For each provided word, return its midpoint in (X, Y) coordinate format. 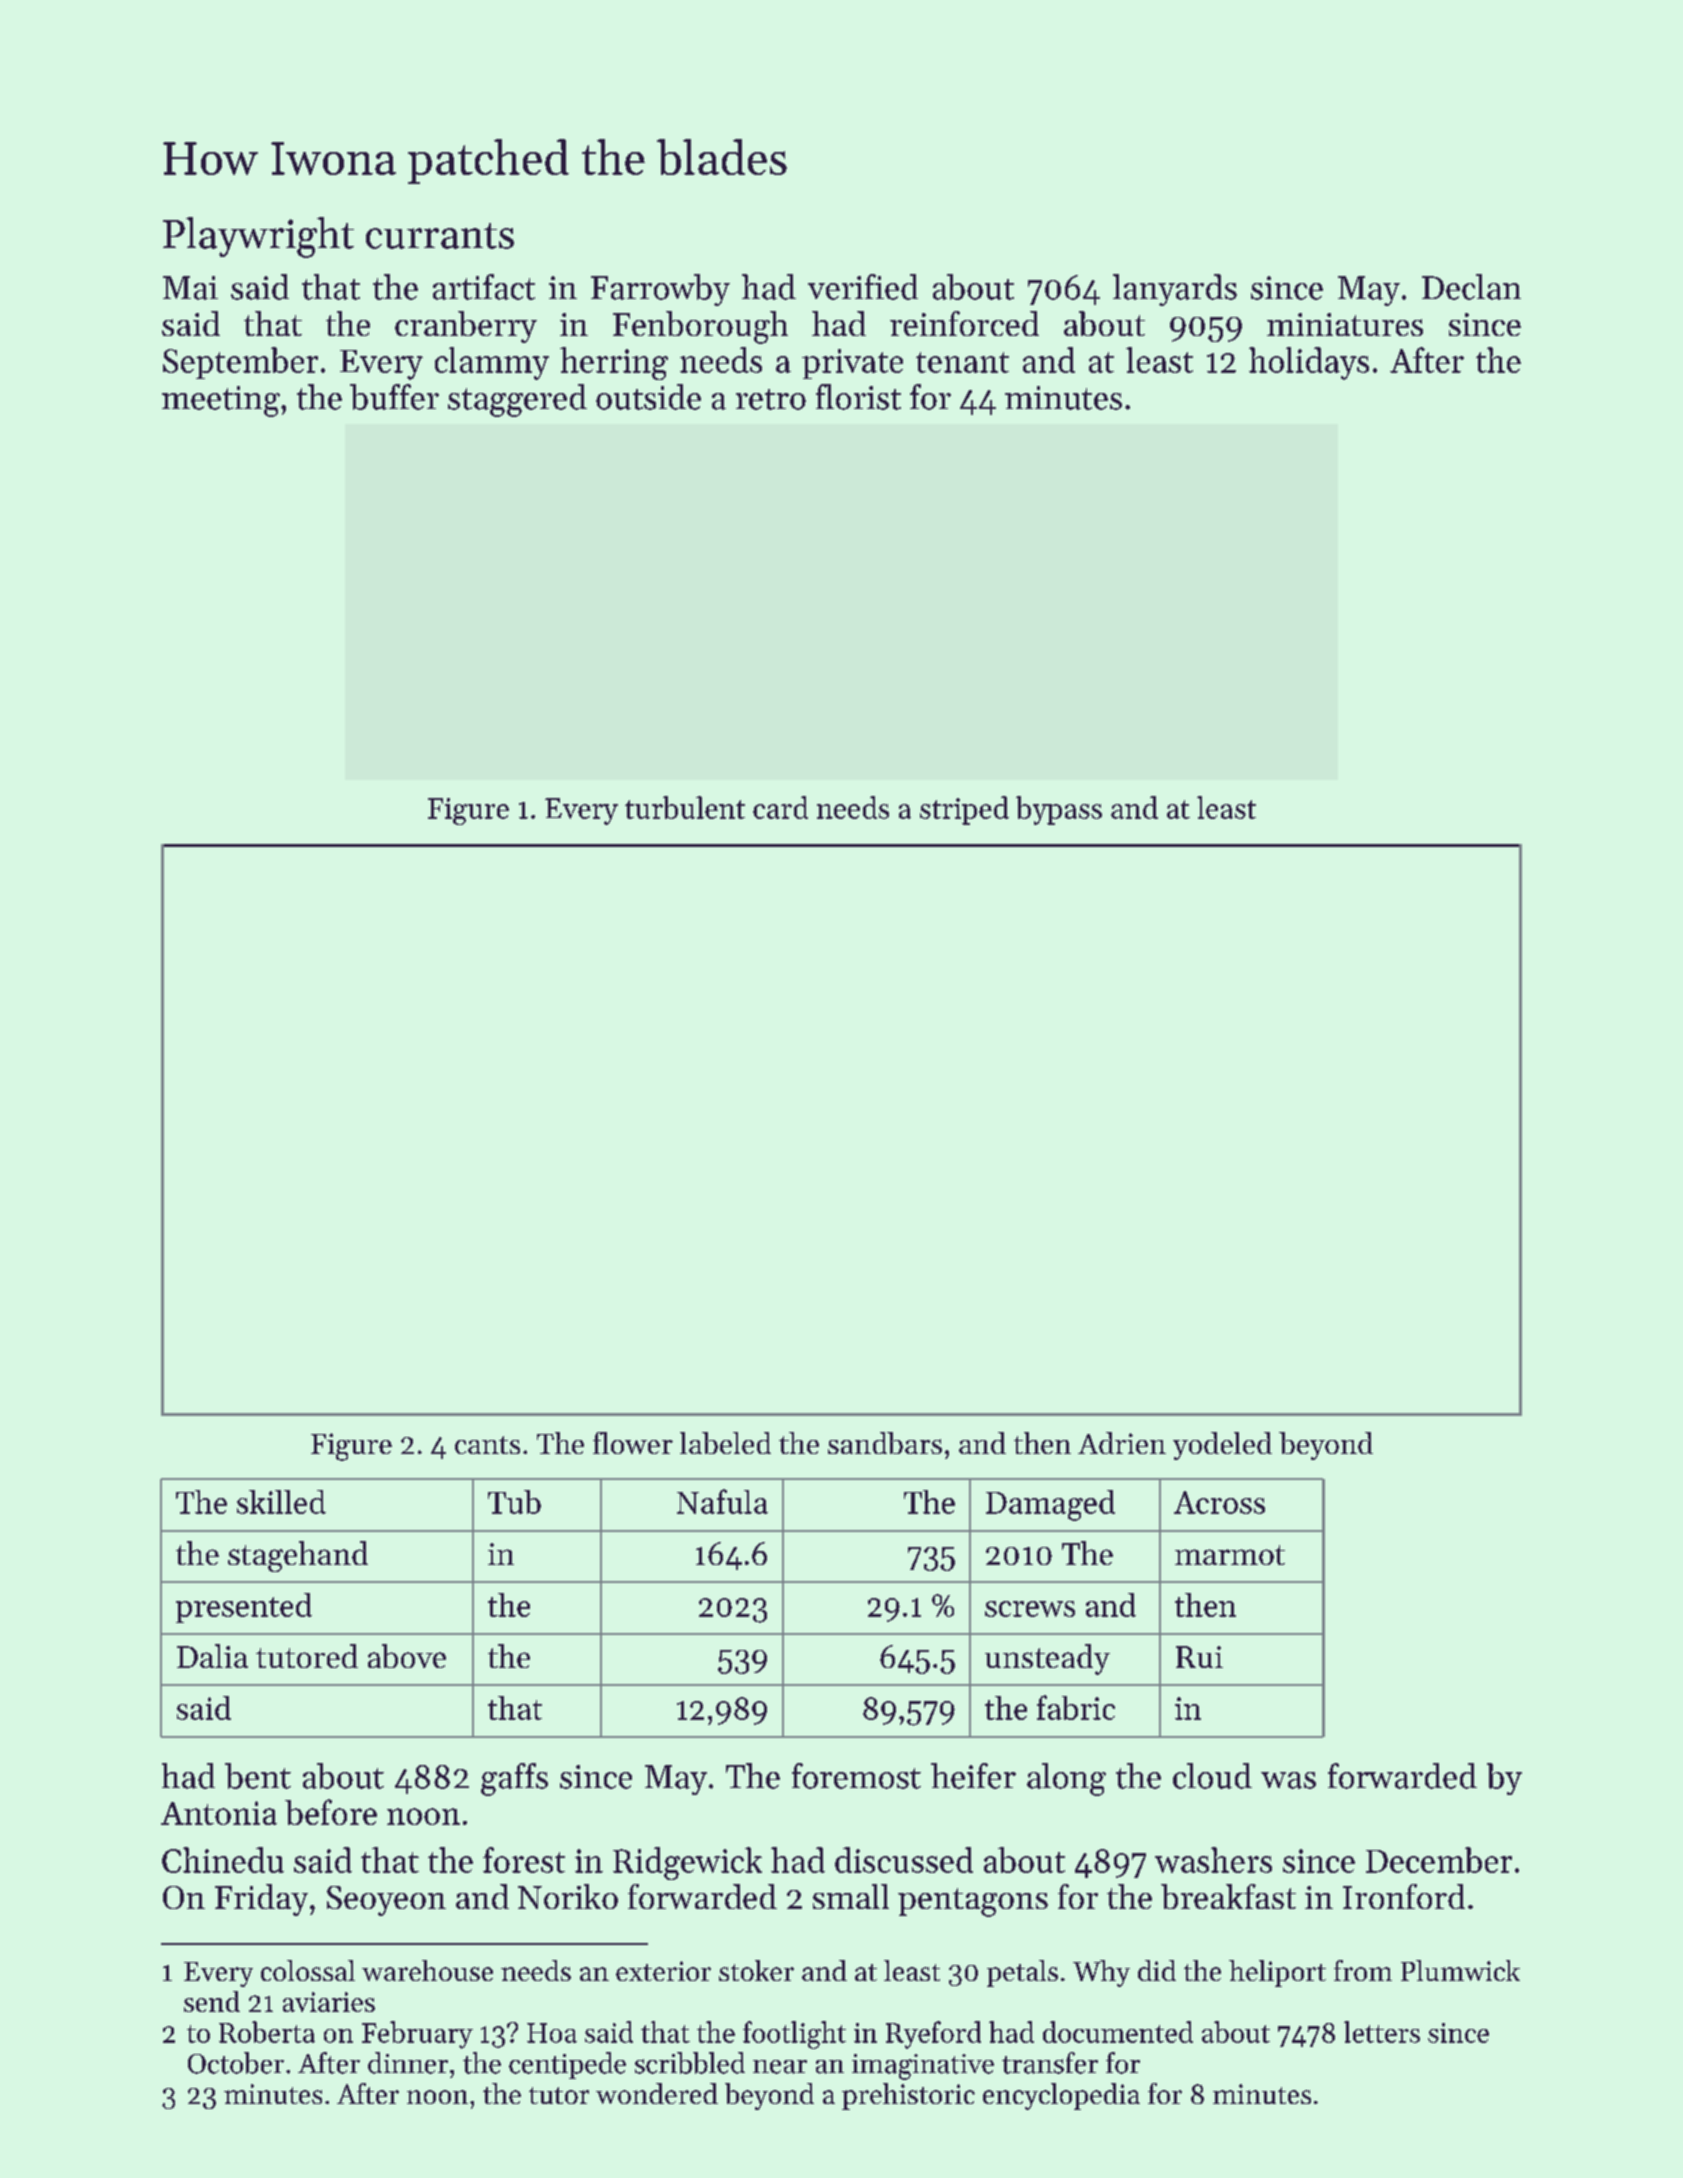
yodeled (1222, 1446)
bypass (1059, 810)
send (212, 2001)
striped (964, 810)
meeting (221, 401)
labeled (725, 1443)
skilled (281, 1502)
